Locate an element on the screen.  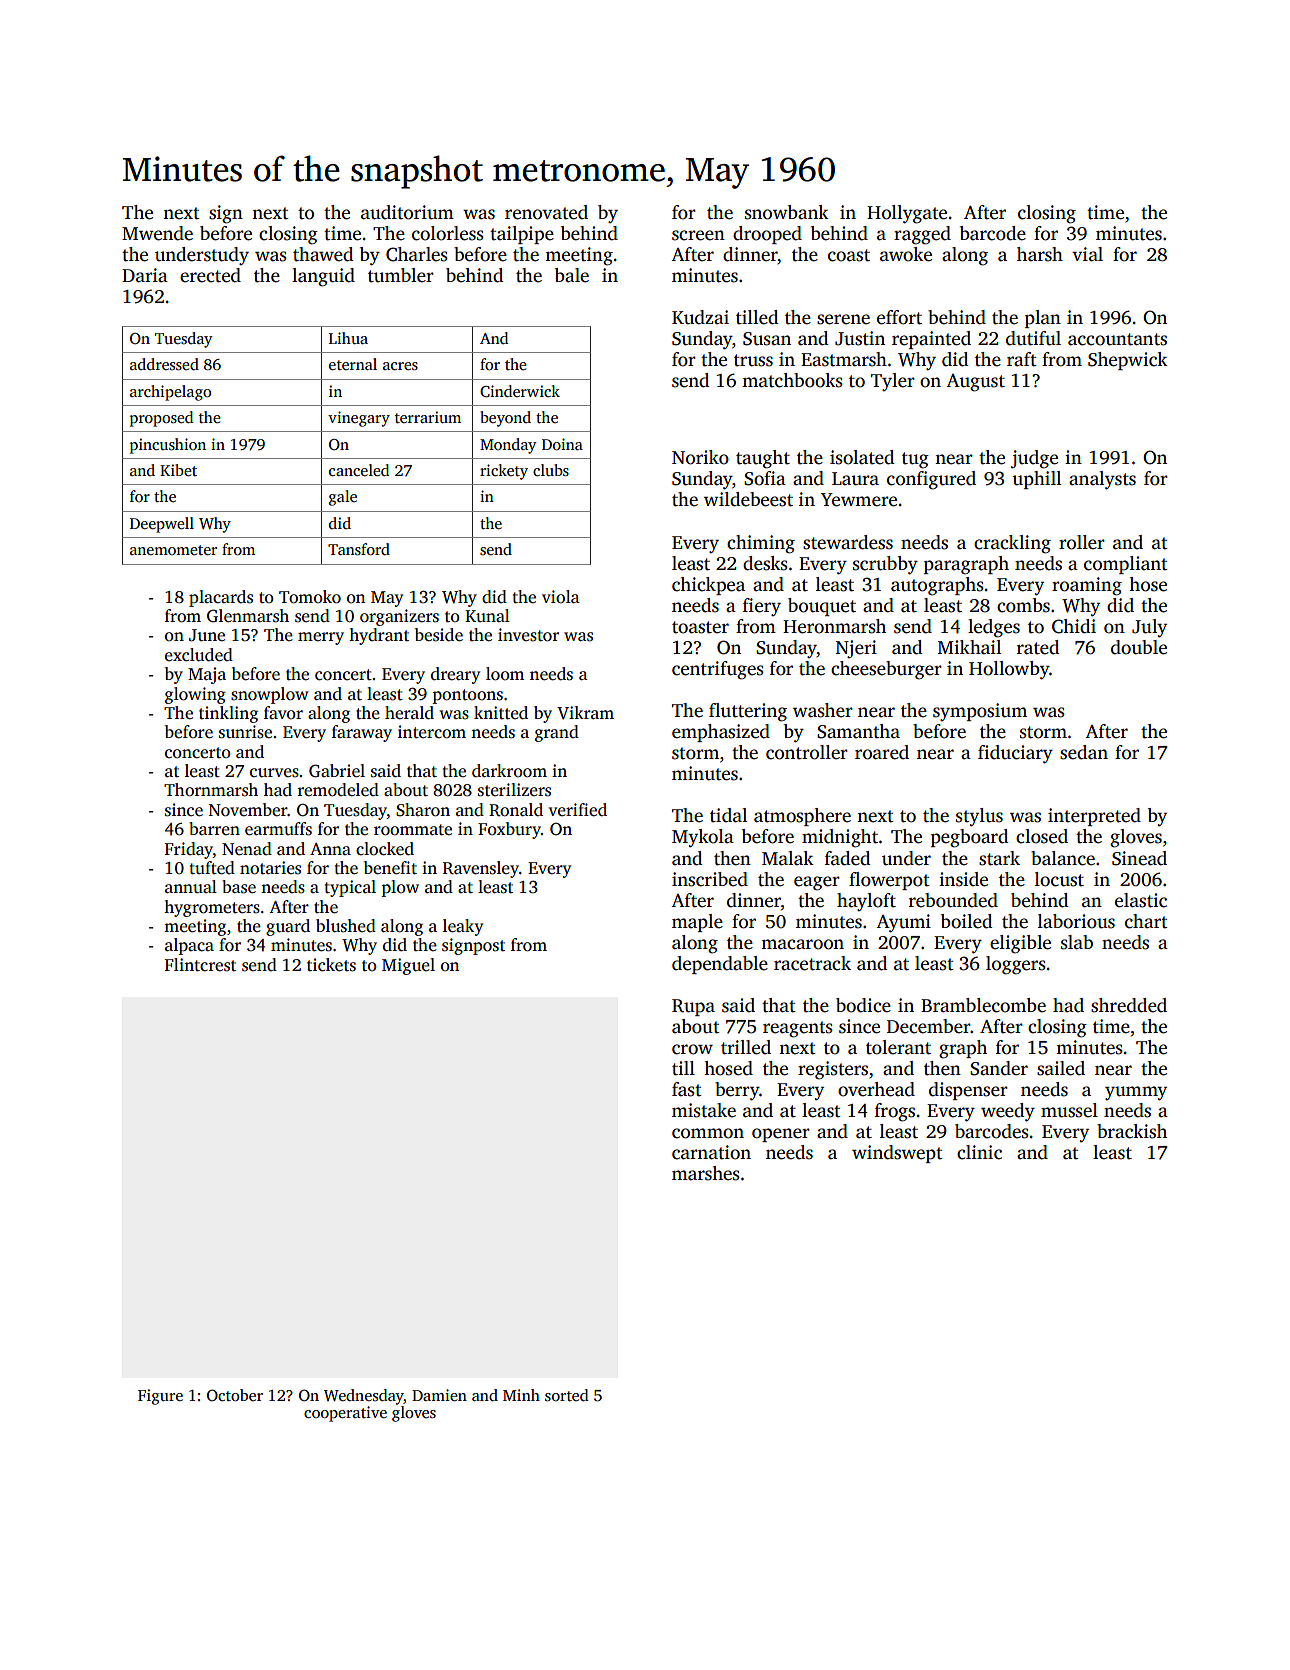
matchbooks is located at coordinates (792, 380).
